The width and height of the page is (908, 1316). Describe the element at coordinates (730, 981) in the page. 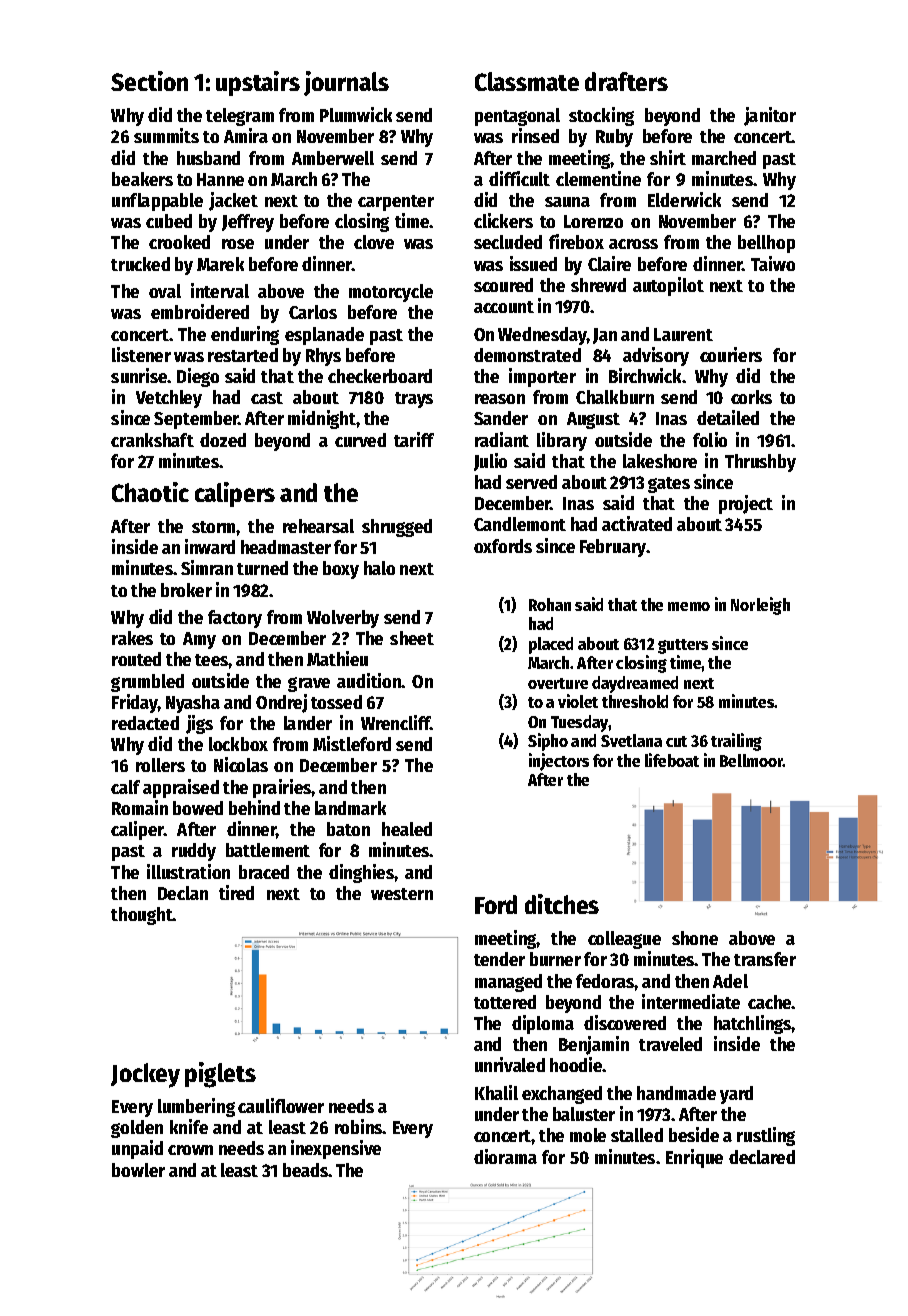

I see `Adel` at that location.
